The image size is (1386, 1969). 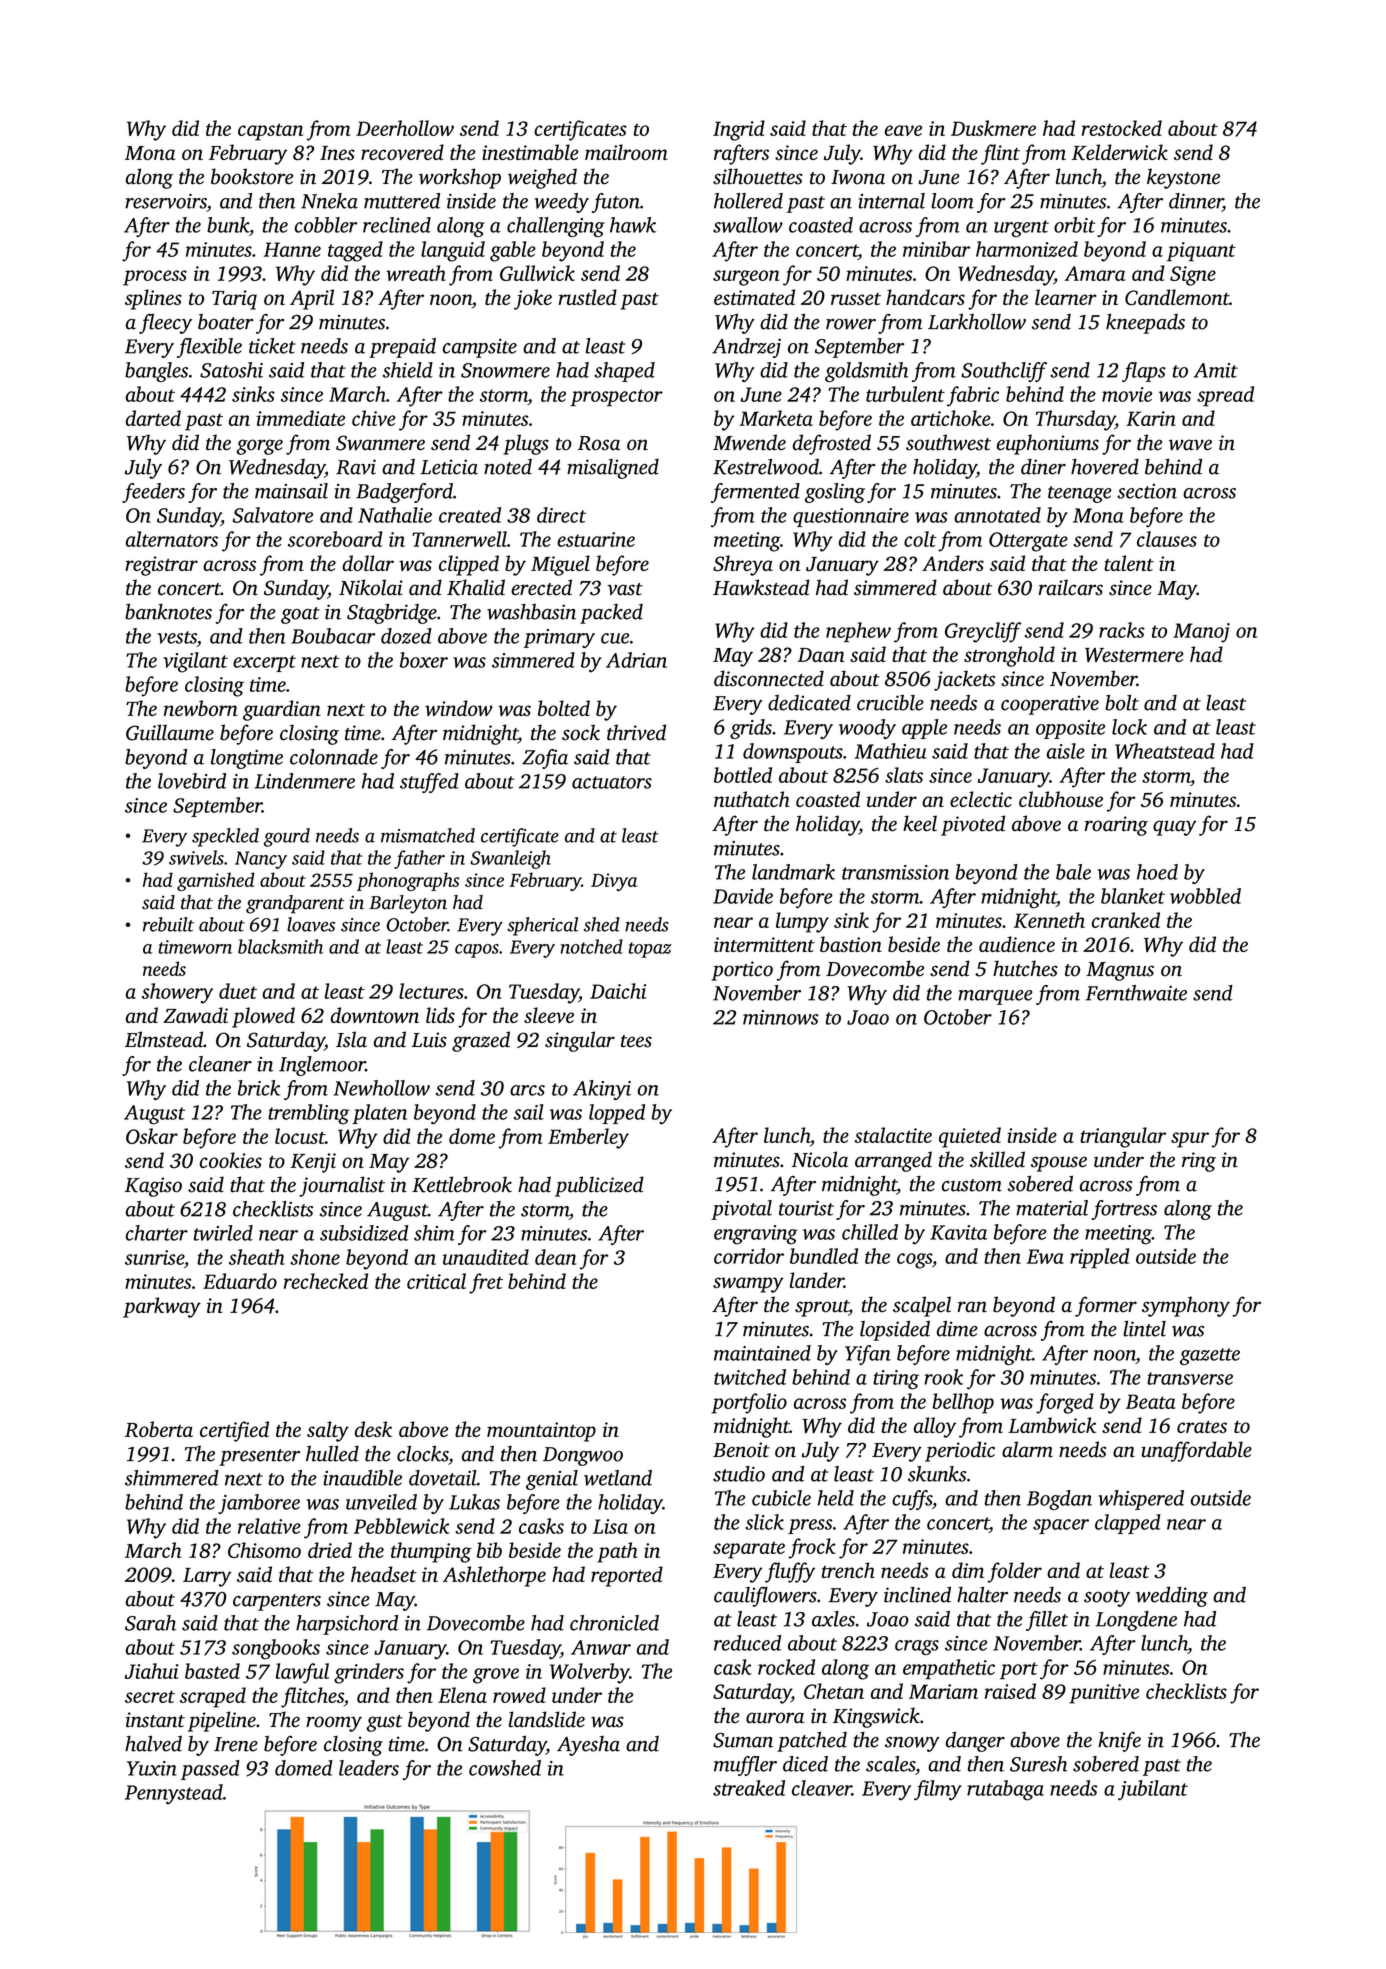 What do you see at coordinates (220, 1064) in the page?
I see `cleaner` at bounding box center [220, 1064].
